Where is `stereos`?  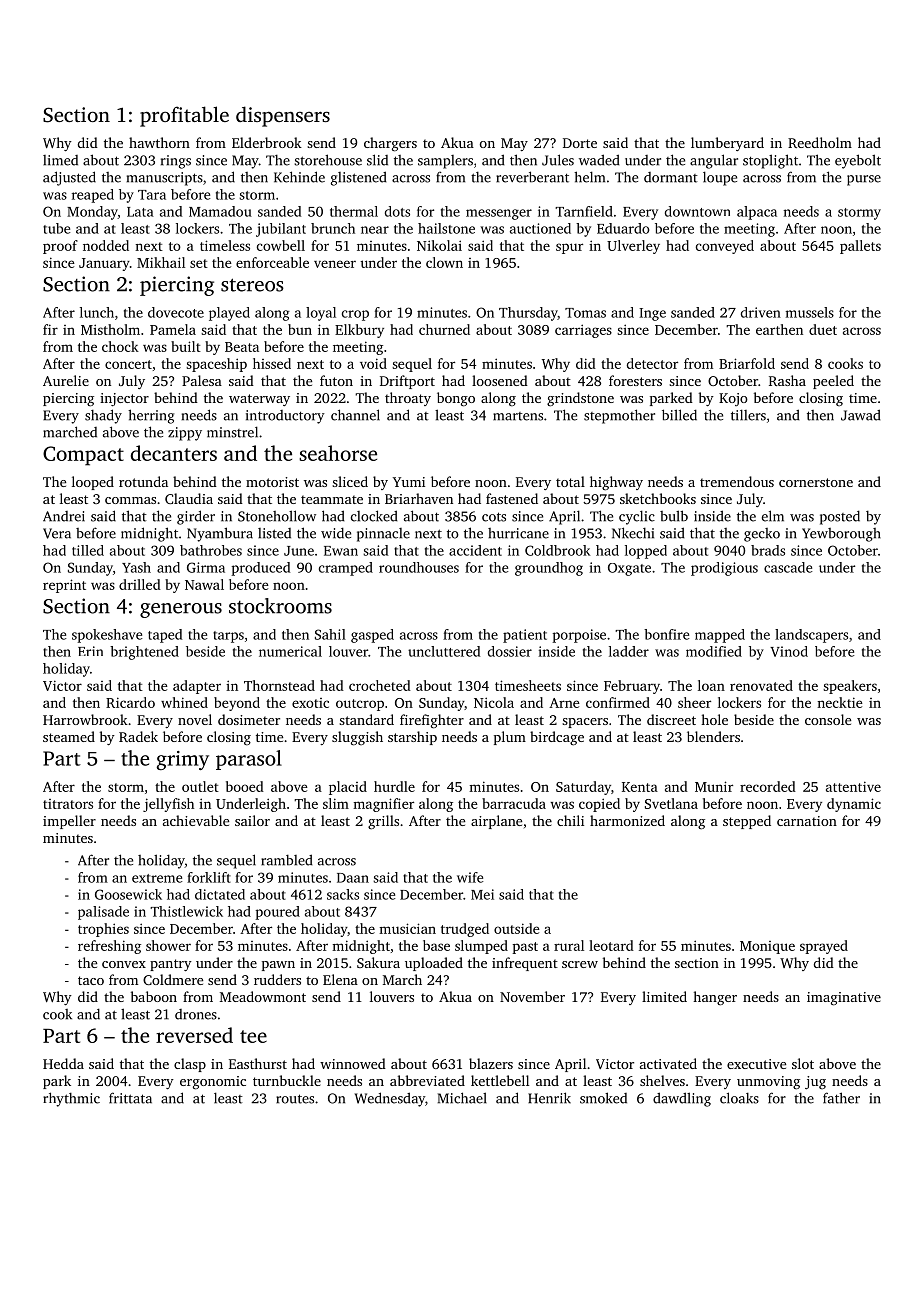 stereos is located at coordinates (252, 285).
